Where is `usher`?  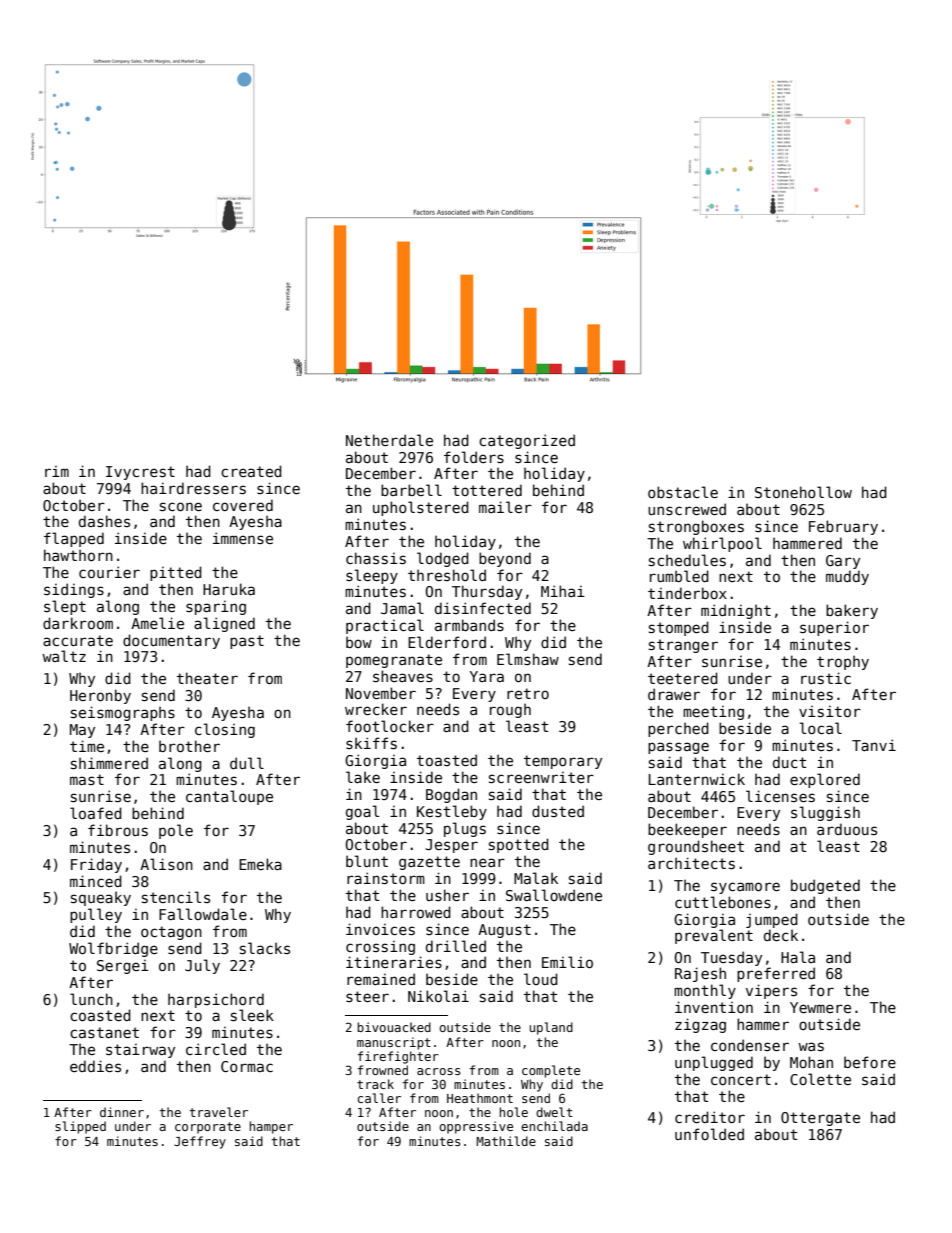
usher is located at coordinates (447, 895).
